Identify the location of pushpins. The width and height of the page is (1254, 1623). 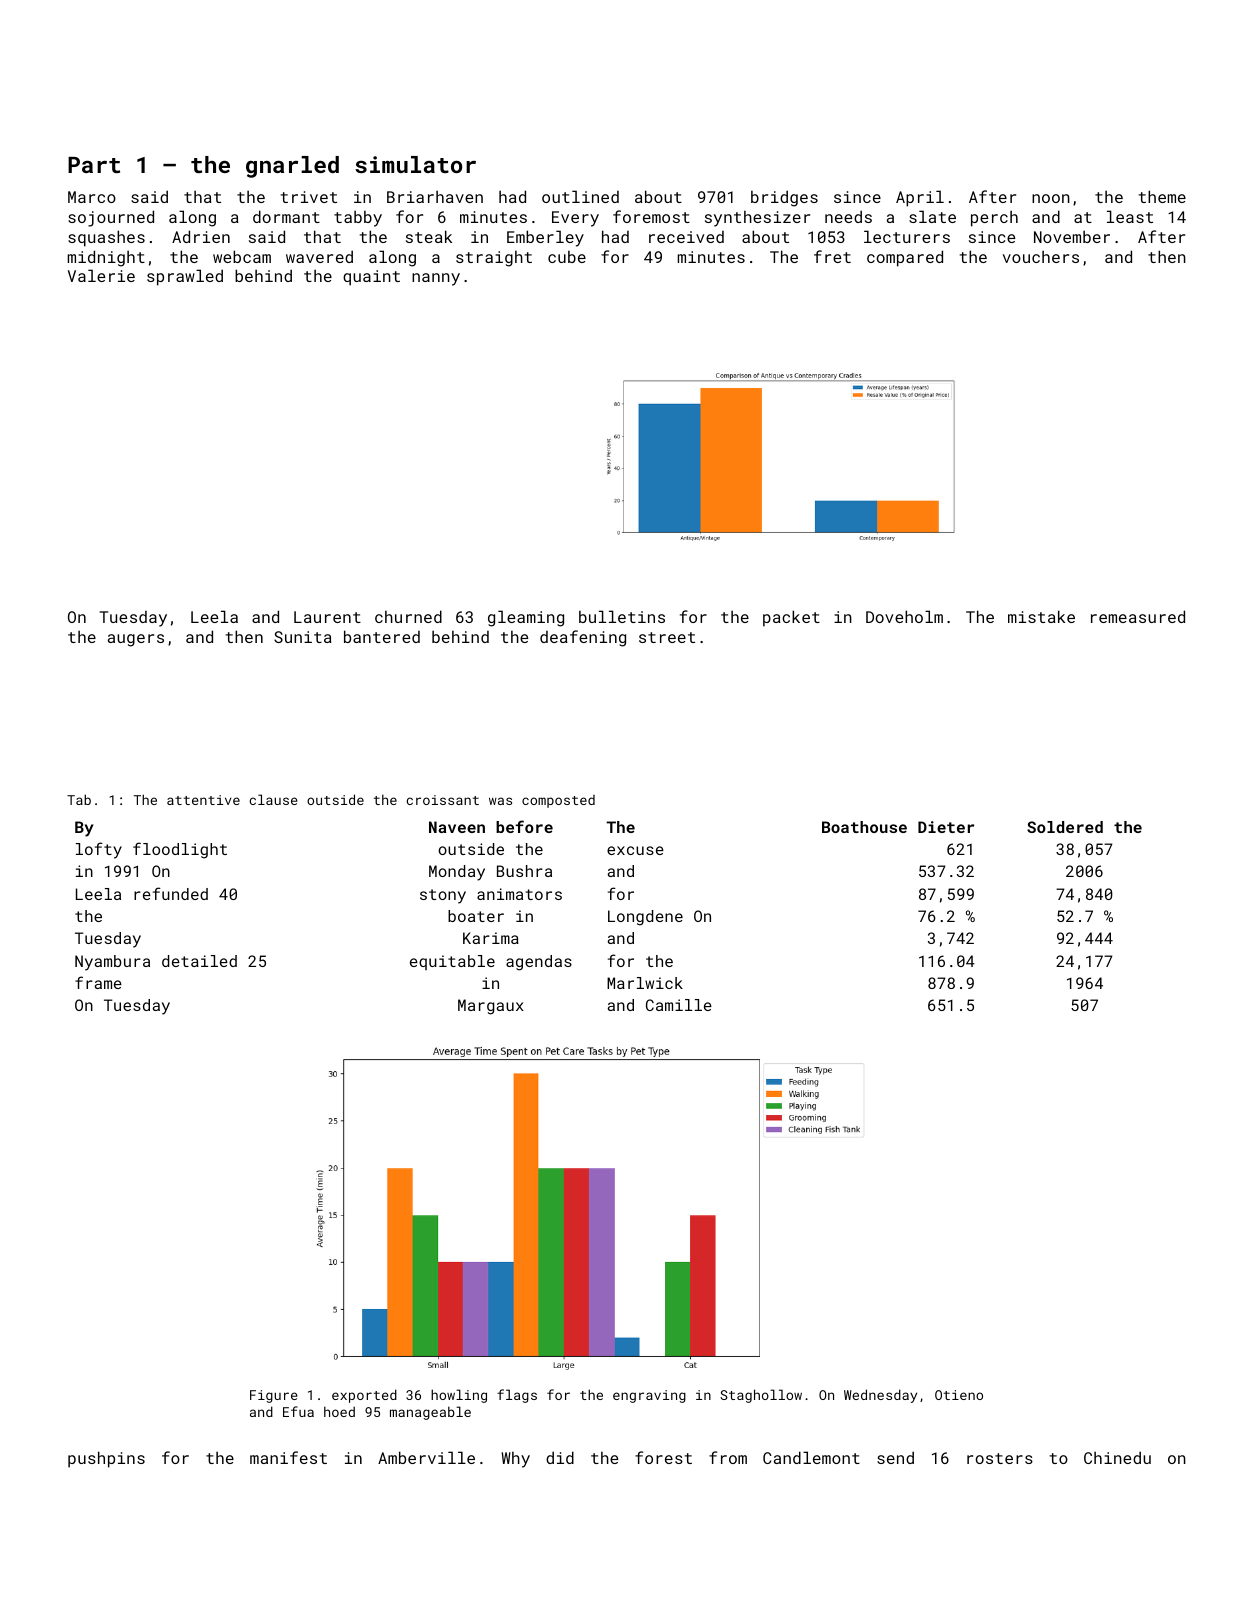
(106, 1459).
